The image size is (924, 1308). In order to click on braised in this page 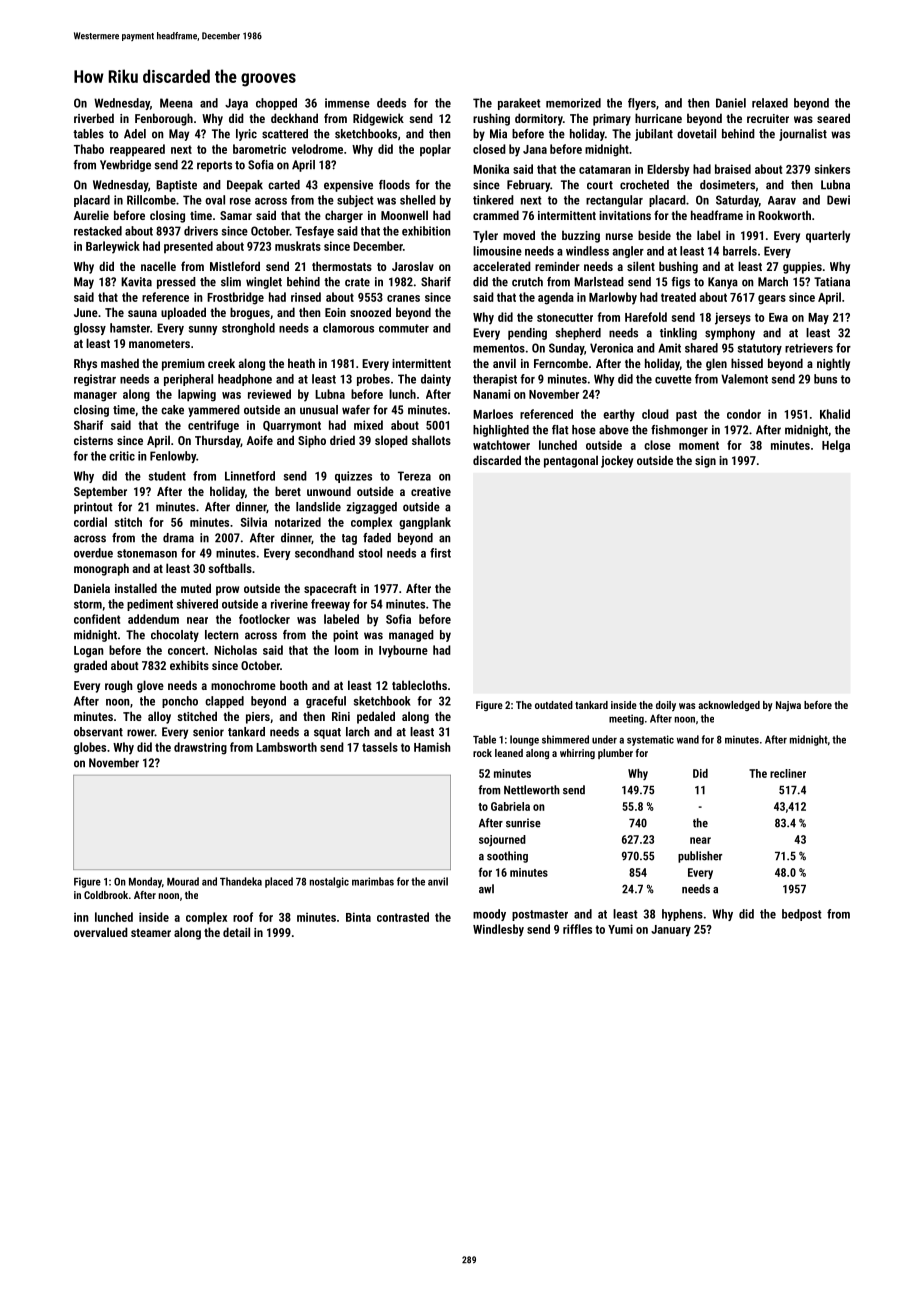, I will do `click(733, 169)`.
